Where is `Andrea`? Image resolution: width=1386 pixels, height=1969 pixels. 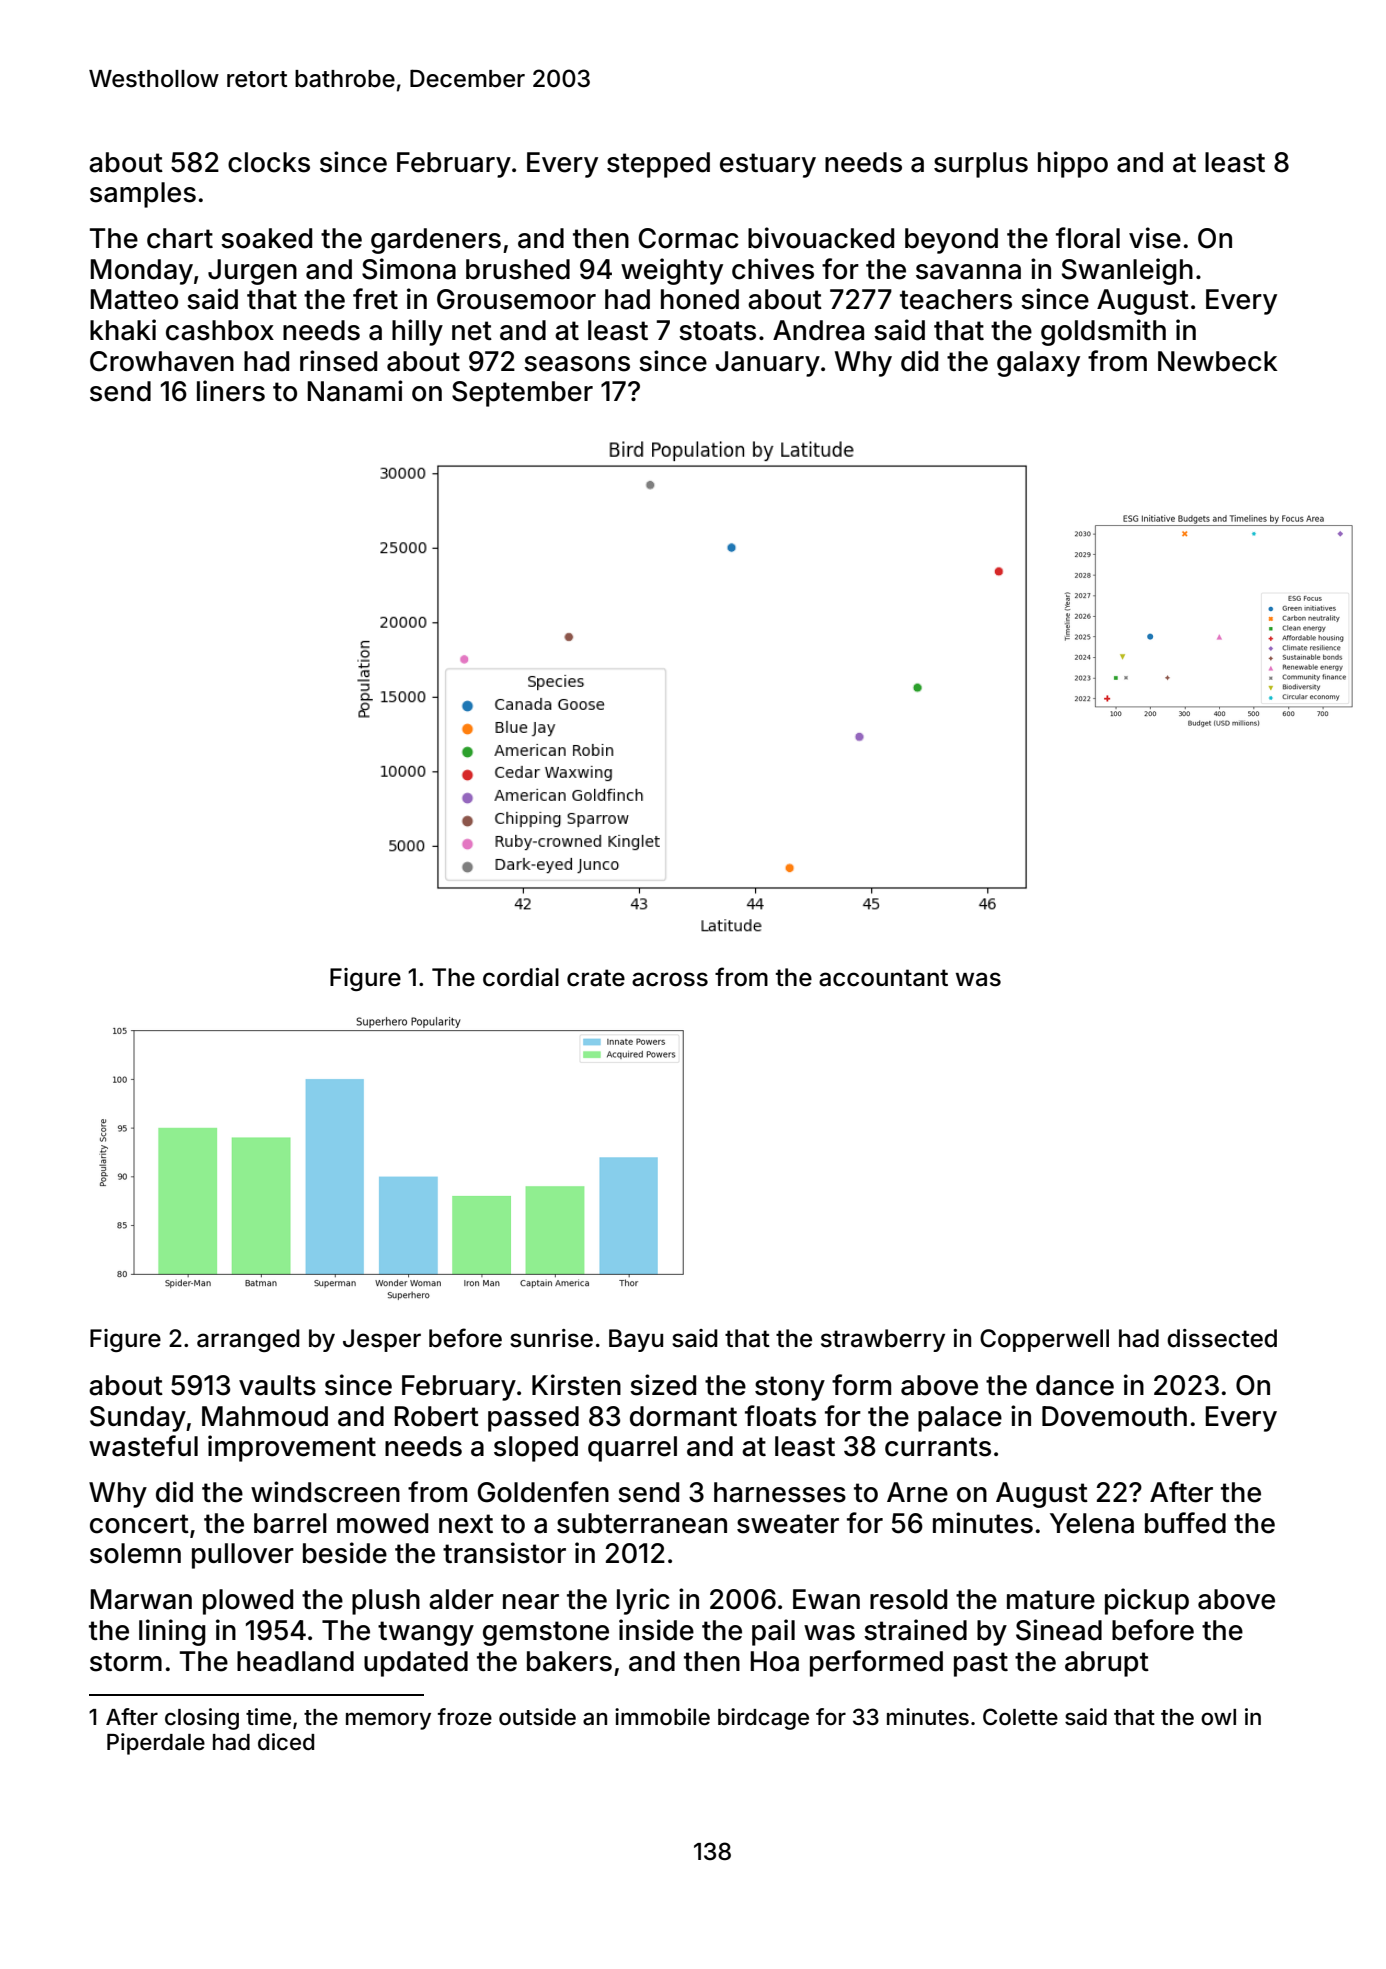 Andrea is located at coordinates (818, 330).
